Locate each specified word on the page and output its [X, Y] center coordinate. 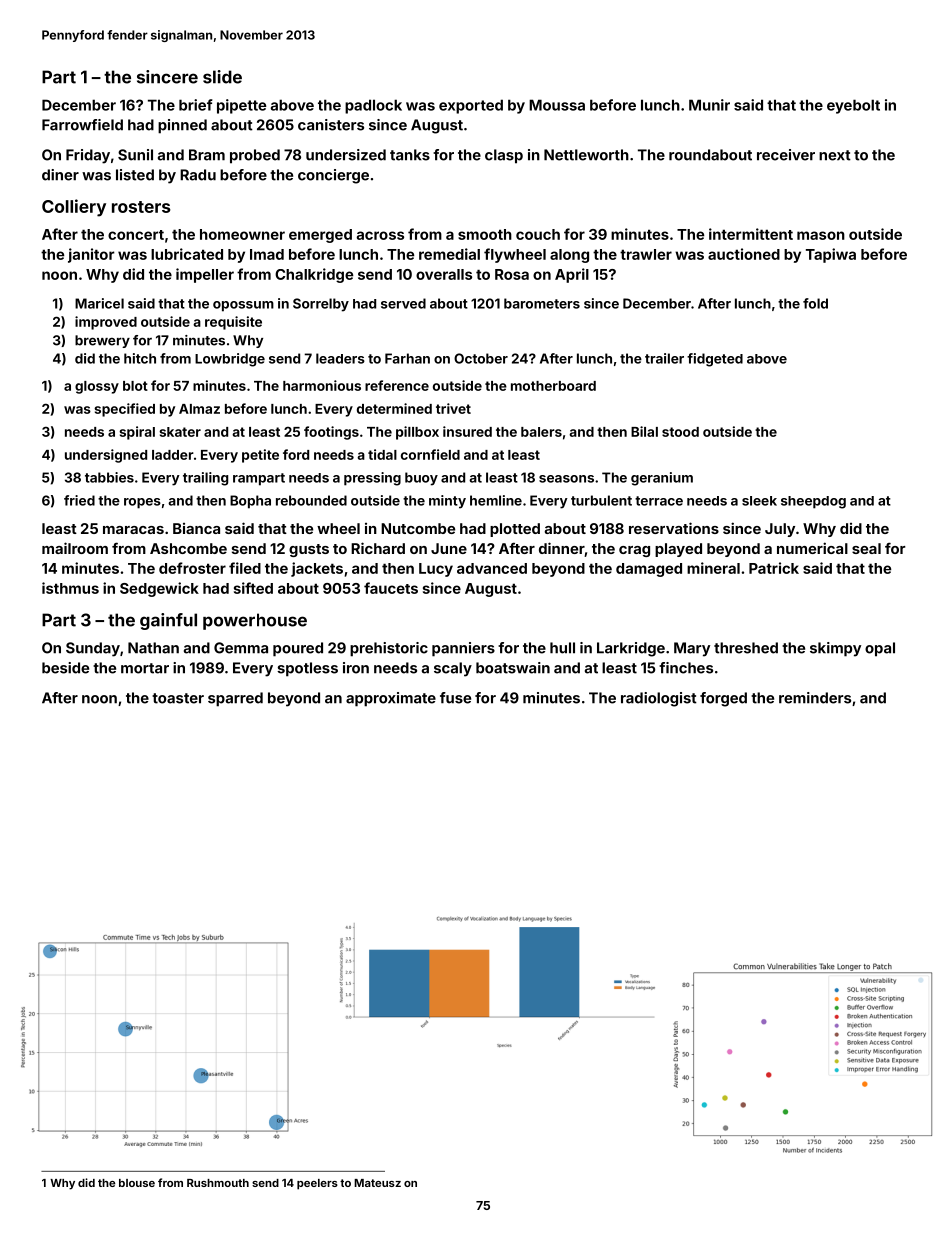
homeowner [242, 234]
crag [634, 551]
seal [866, 548]
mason [821, 235]
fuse [455, 698]
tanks [410, 155]
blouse [137, 1183]
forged [723, 699]
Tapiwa [831, 255]
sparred [235, 699]
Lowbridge [230, 360]
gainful [168, 621]
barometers [542, 303]
